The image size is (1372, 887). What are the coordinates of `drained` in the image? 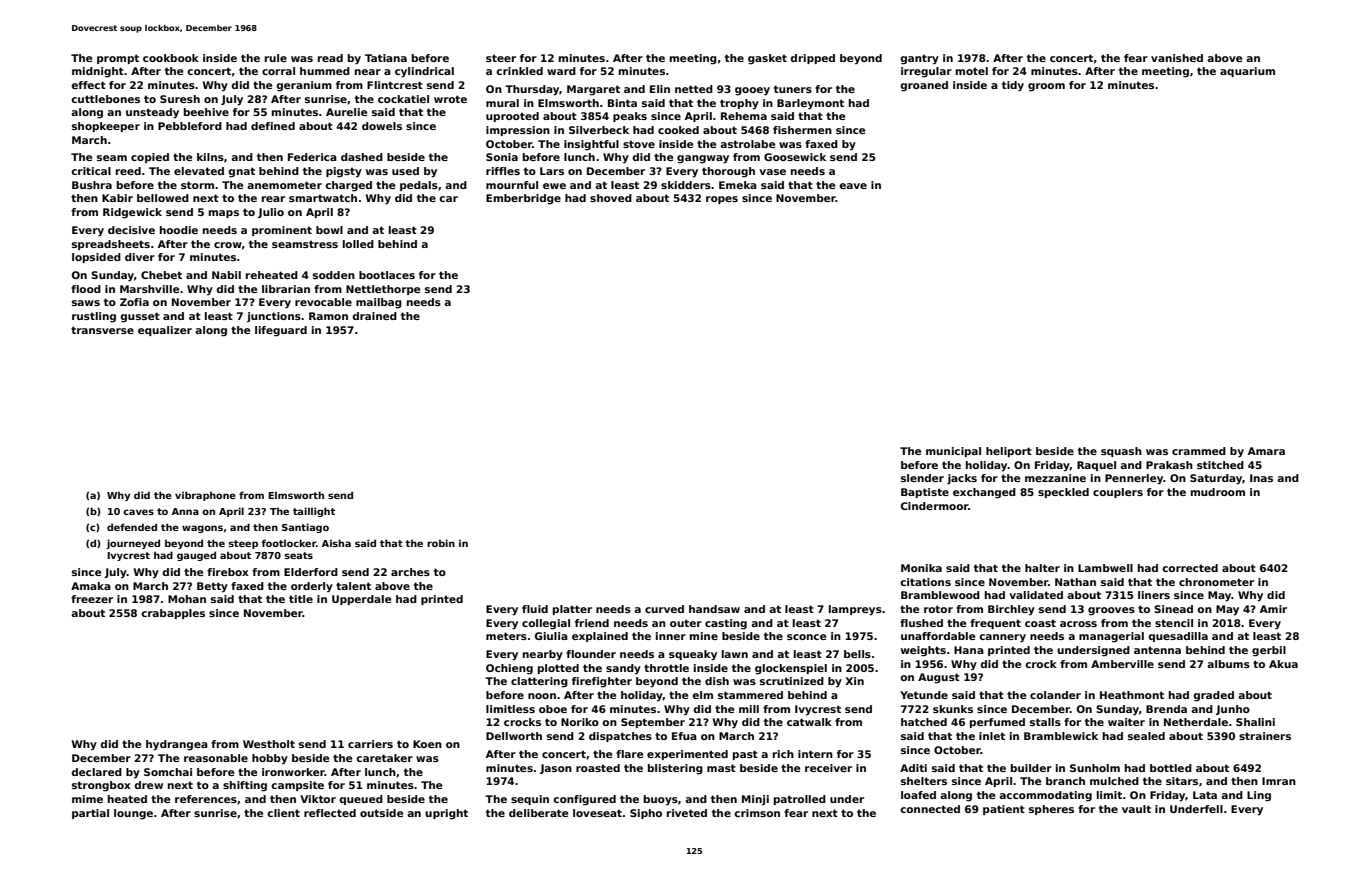 It's located at (374, 316).
